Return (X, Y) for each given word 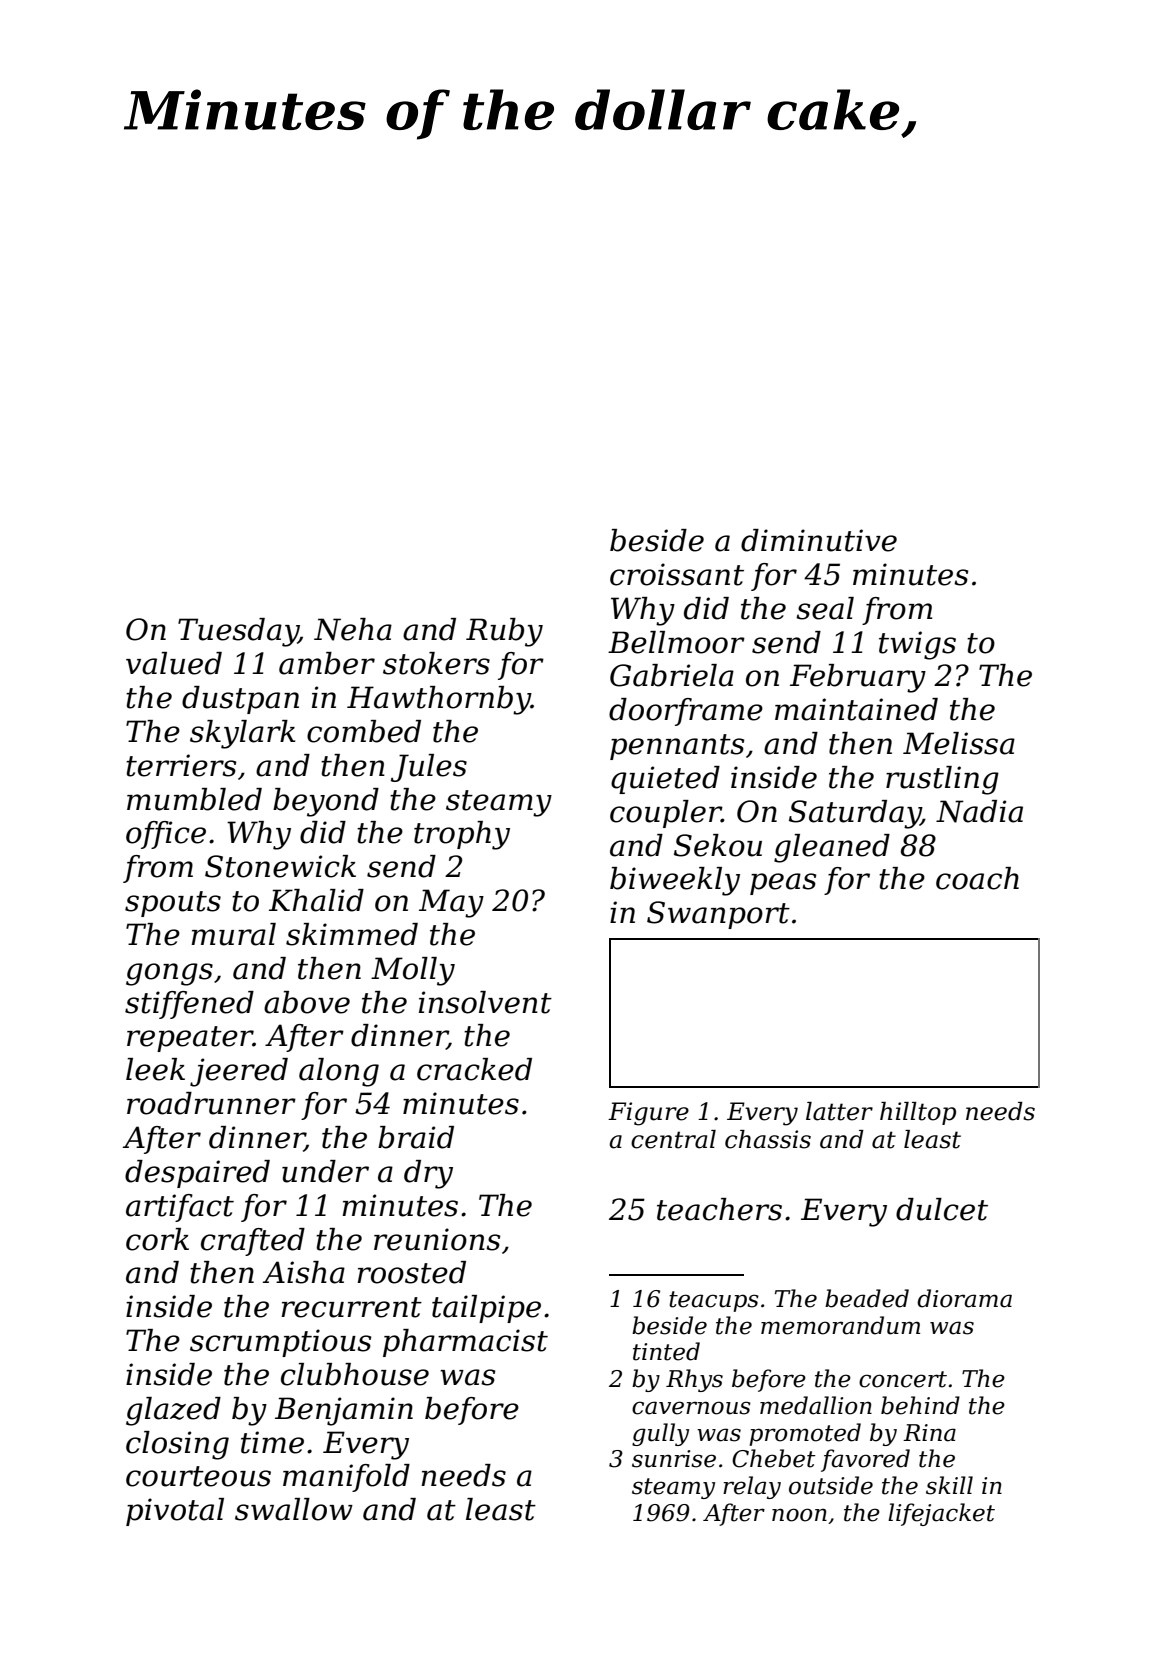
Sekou (718, 845)
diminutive (819, 540)
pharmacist (465, 1343)
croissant (677, 574)
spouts (173, 904)
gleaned (832, 848)
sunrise (674, 1459)
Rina (929, 1433)
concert (903, 1379)
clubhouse (355, 1374)
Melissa (959, 743)
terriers (181, 765)
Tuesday (238, 632)
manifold (346, 1478)
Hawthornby (439, 700)
